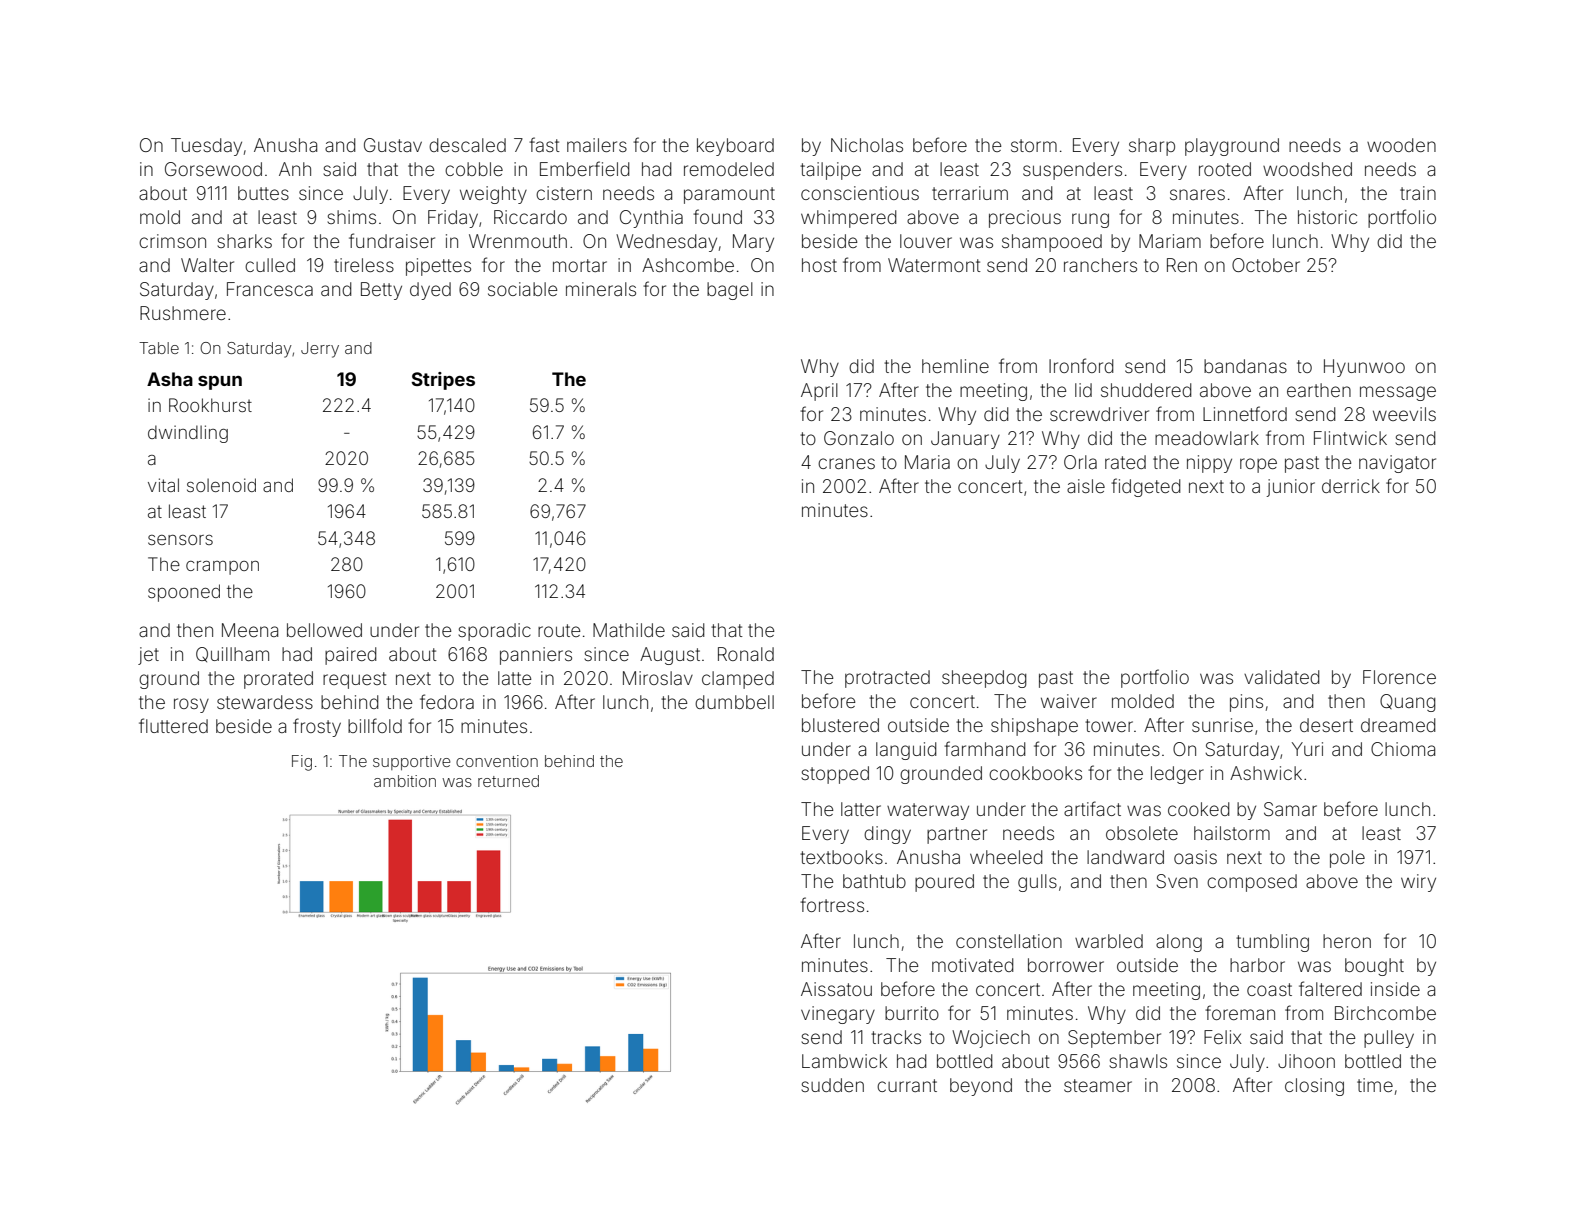  Describe the element at coordinates (688, 265) in the page. I see `Ashcombe` at that location.
